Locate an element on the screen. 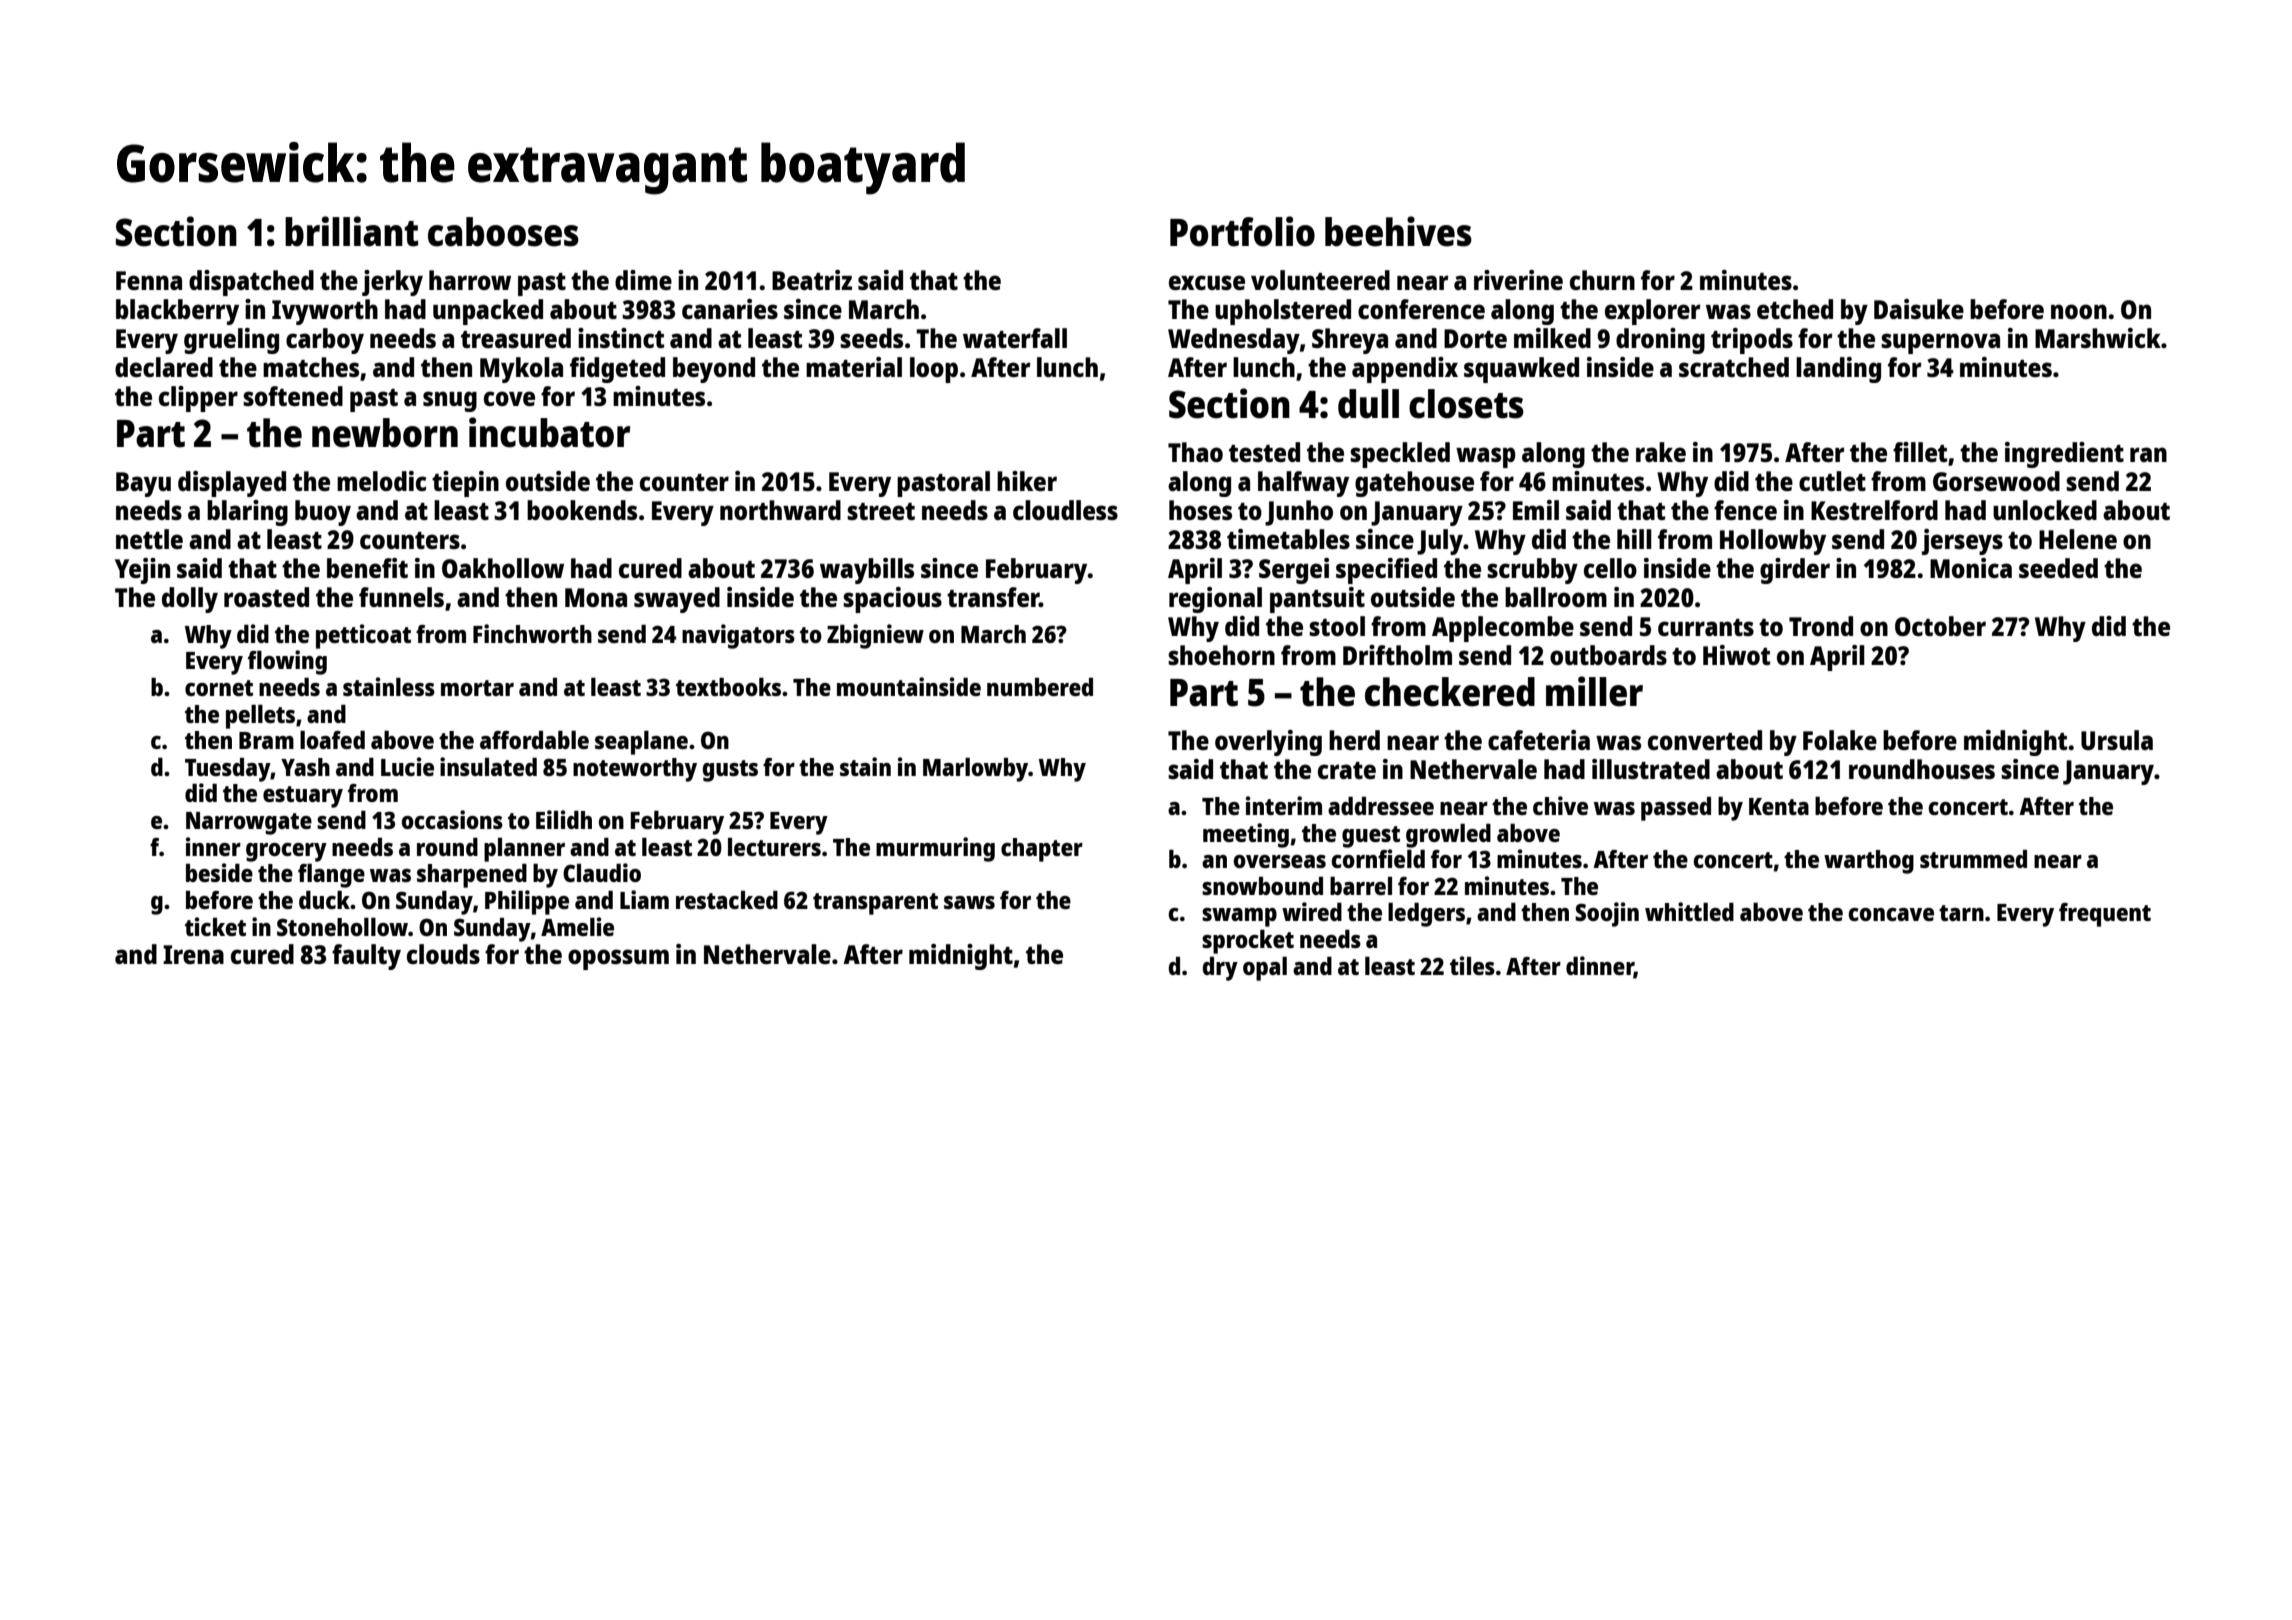 This screenshot has height=1620, width=2292. Helene is located at coordinates (2078, 539).
